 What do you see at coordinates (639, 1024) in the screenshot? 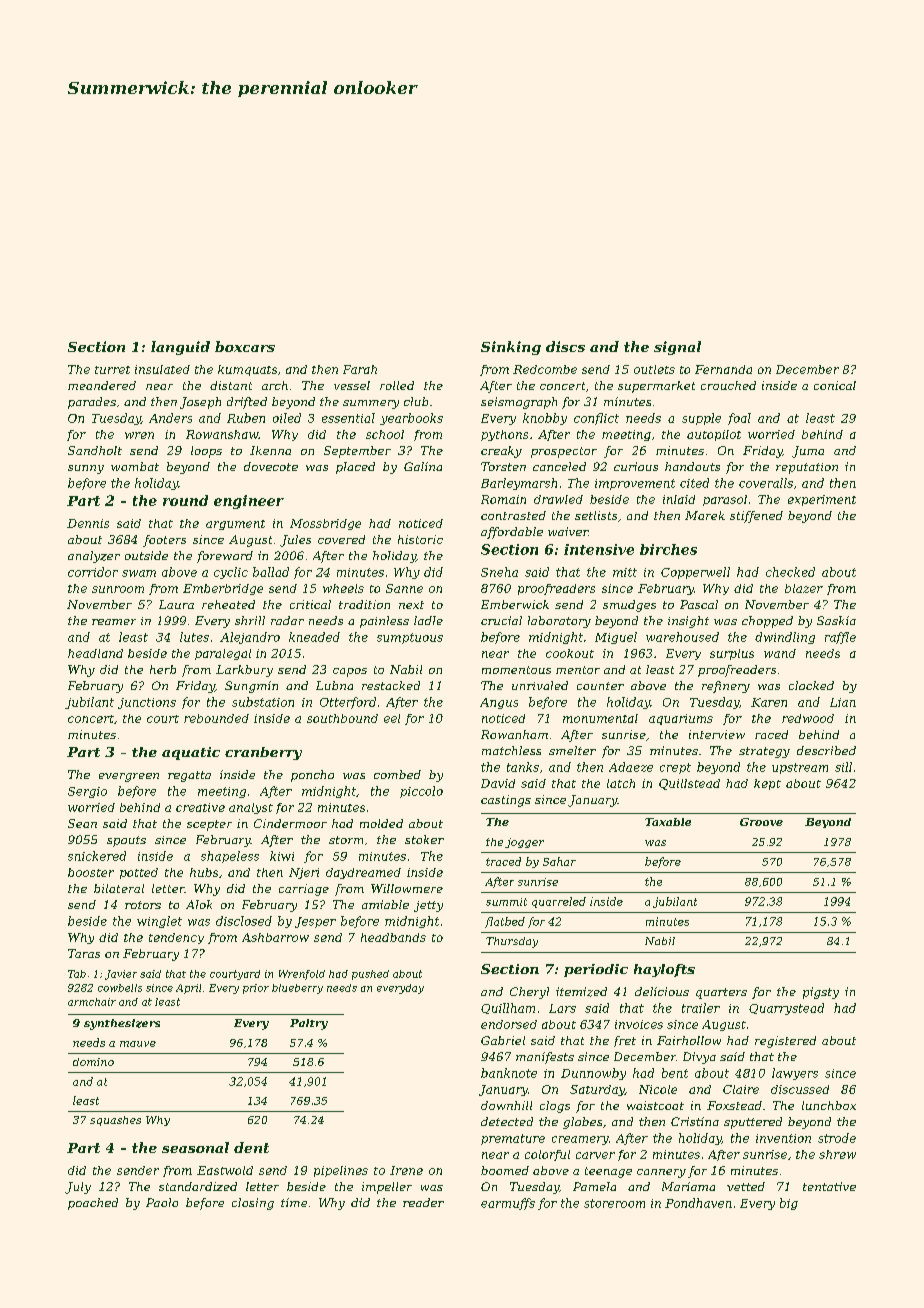
I see `invoices` at bounding box center [639, 1024].
